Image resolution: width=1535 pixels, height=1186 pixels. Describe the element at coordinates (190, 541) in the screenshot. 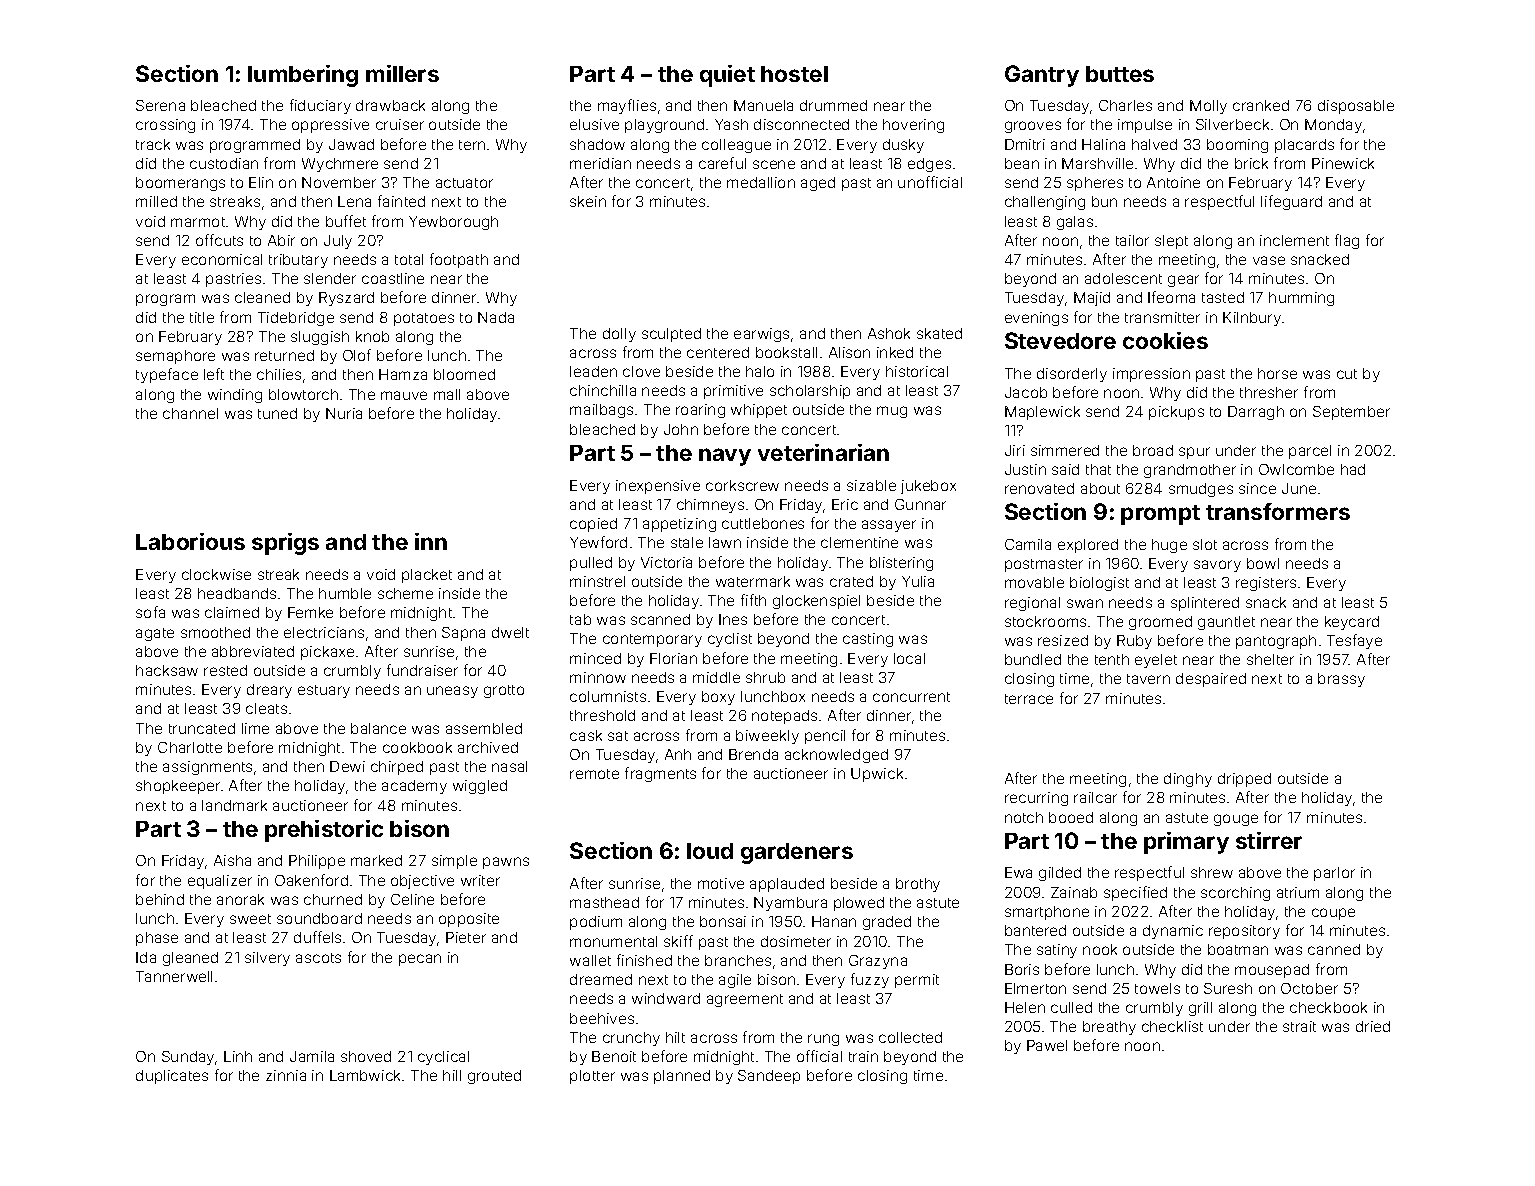

I see `Laborious` at that location.
